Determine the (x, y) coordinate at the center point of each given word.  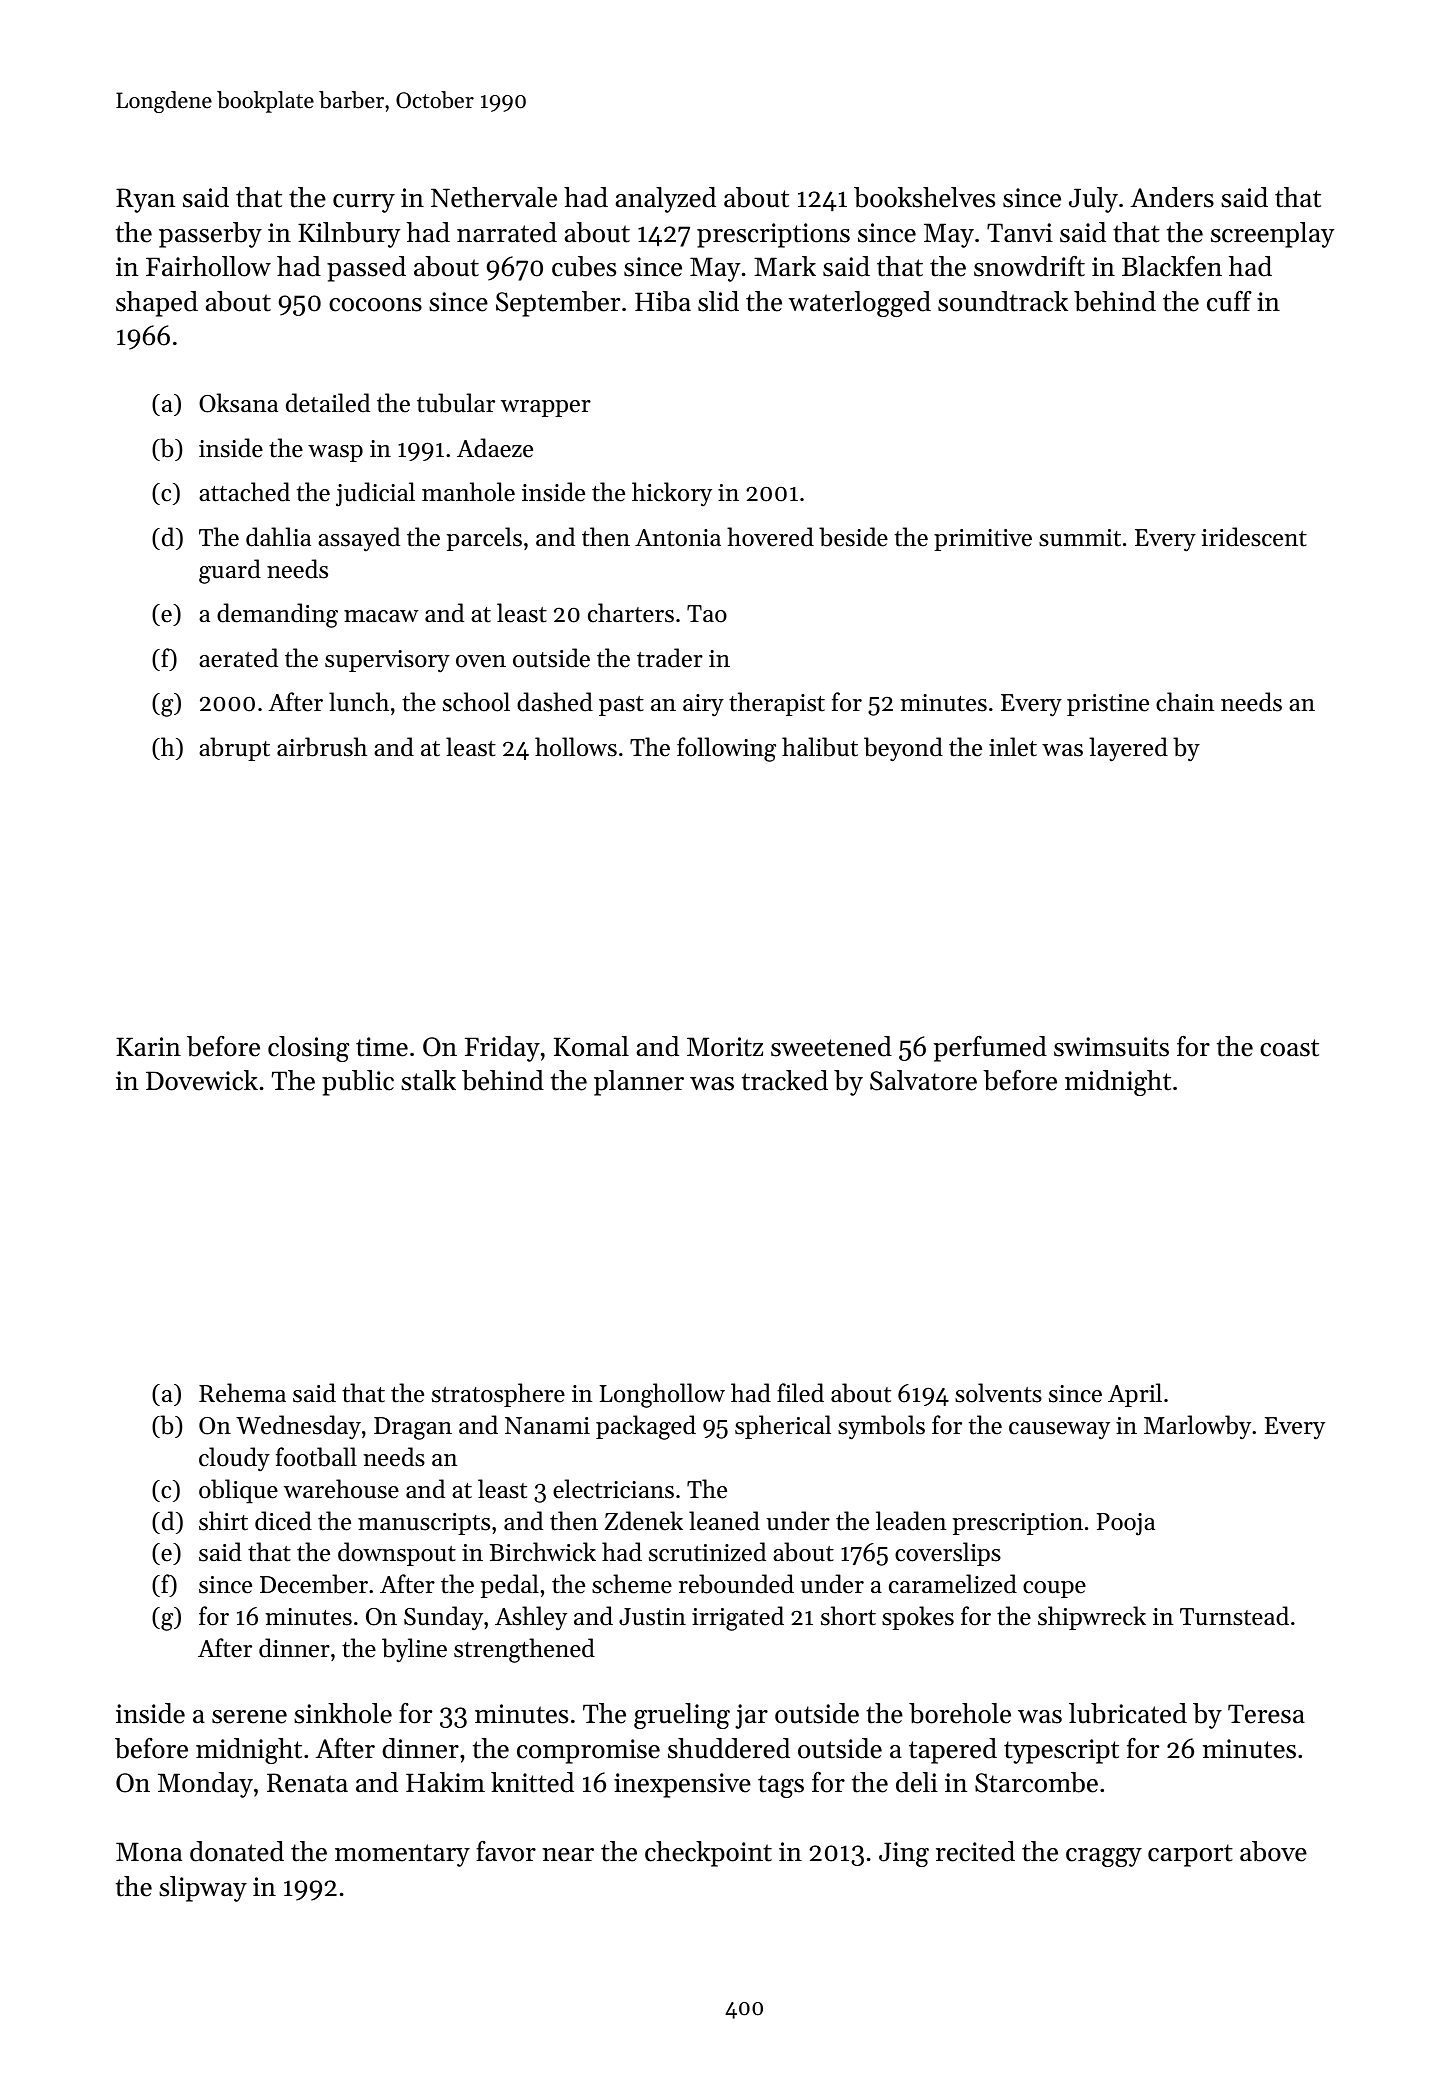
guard (230, 571)
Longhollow (662, 1395)
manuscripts (424, 1524)
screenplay (1272, 235)
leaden (911, 1521)
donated (237, 1851)
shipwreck (1092, 1618)
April (1135, 1395)
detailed (328, 403)
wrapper (546, 408)
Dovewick (202, 1080)
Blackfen (1172, 266)
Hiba (663, 301)
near (568, 1855)
